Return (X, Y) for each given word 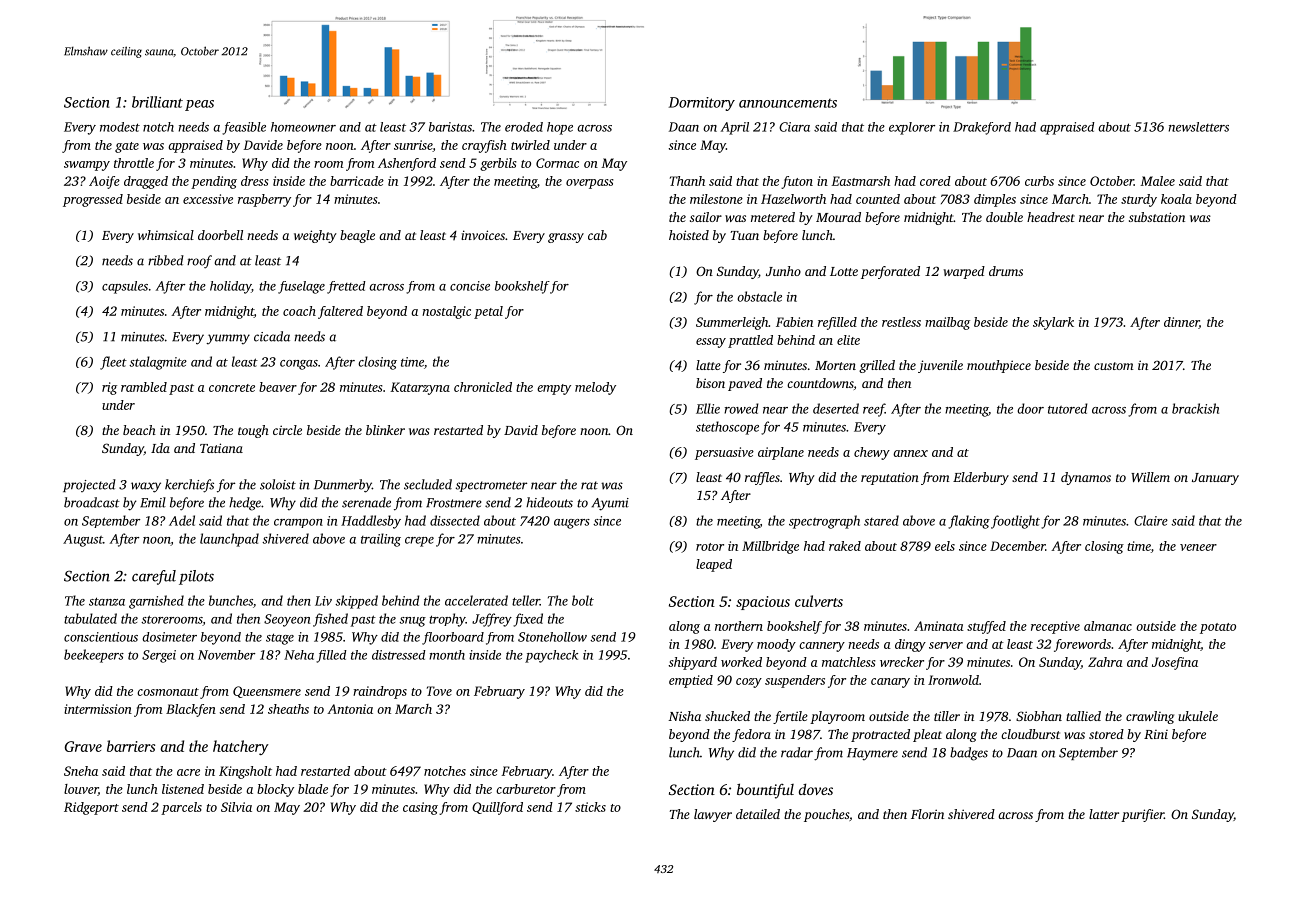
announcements (788, 103)
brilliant (157, 102)
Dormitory (702, 104)
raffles (762, 478)
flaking (969, 522)
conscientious (101, 637)
